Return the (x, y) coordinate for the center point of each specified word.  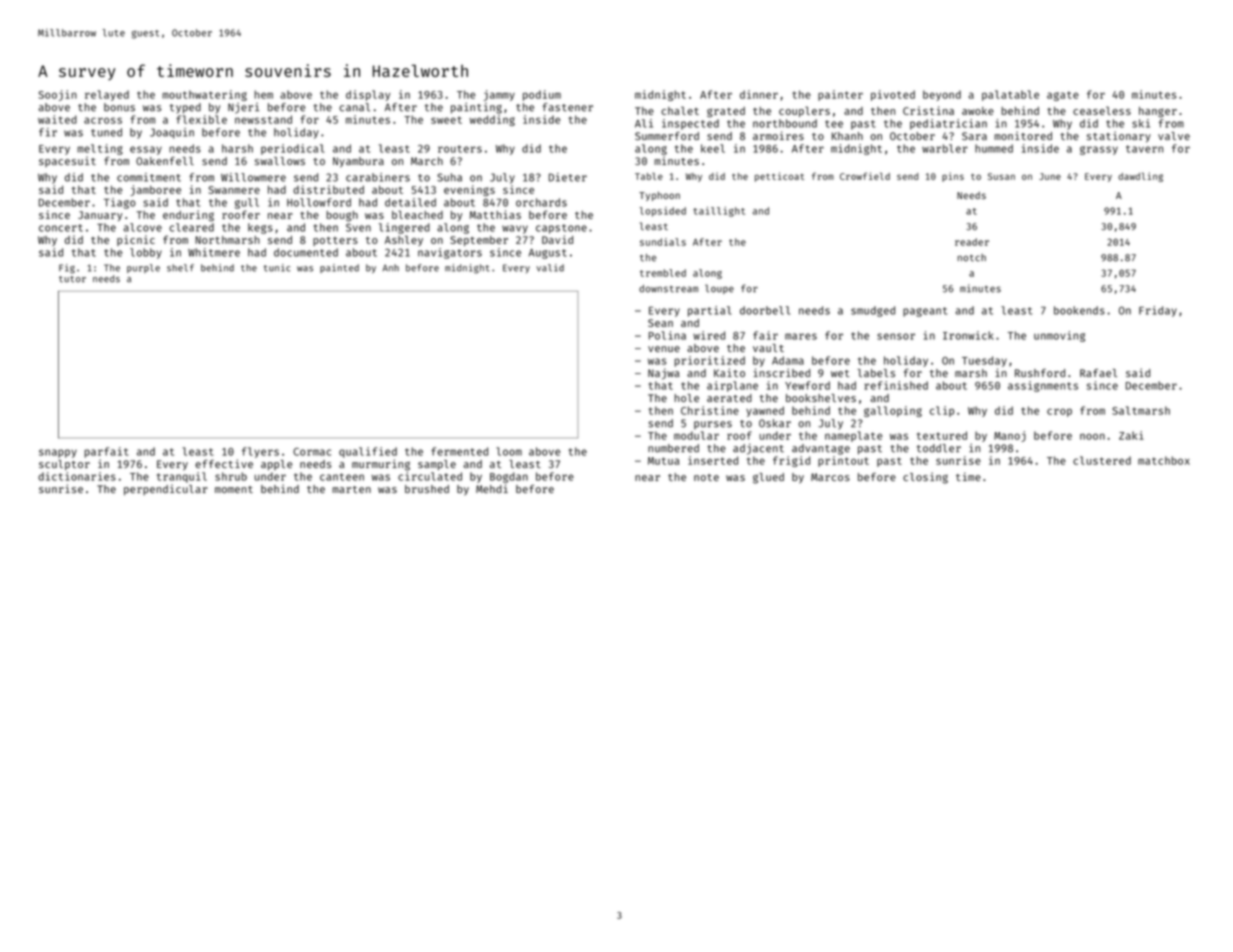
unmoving (1059, 336)
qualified (368, 452)
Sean (660, 323)
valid (550, 268)
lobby (146, 253)
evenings (469, 190)
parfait (106, 452)
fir (48, 132)
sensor (896, 336)
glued (768, 478)
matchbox (1164, 460)
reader (972, 242)
